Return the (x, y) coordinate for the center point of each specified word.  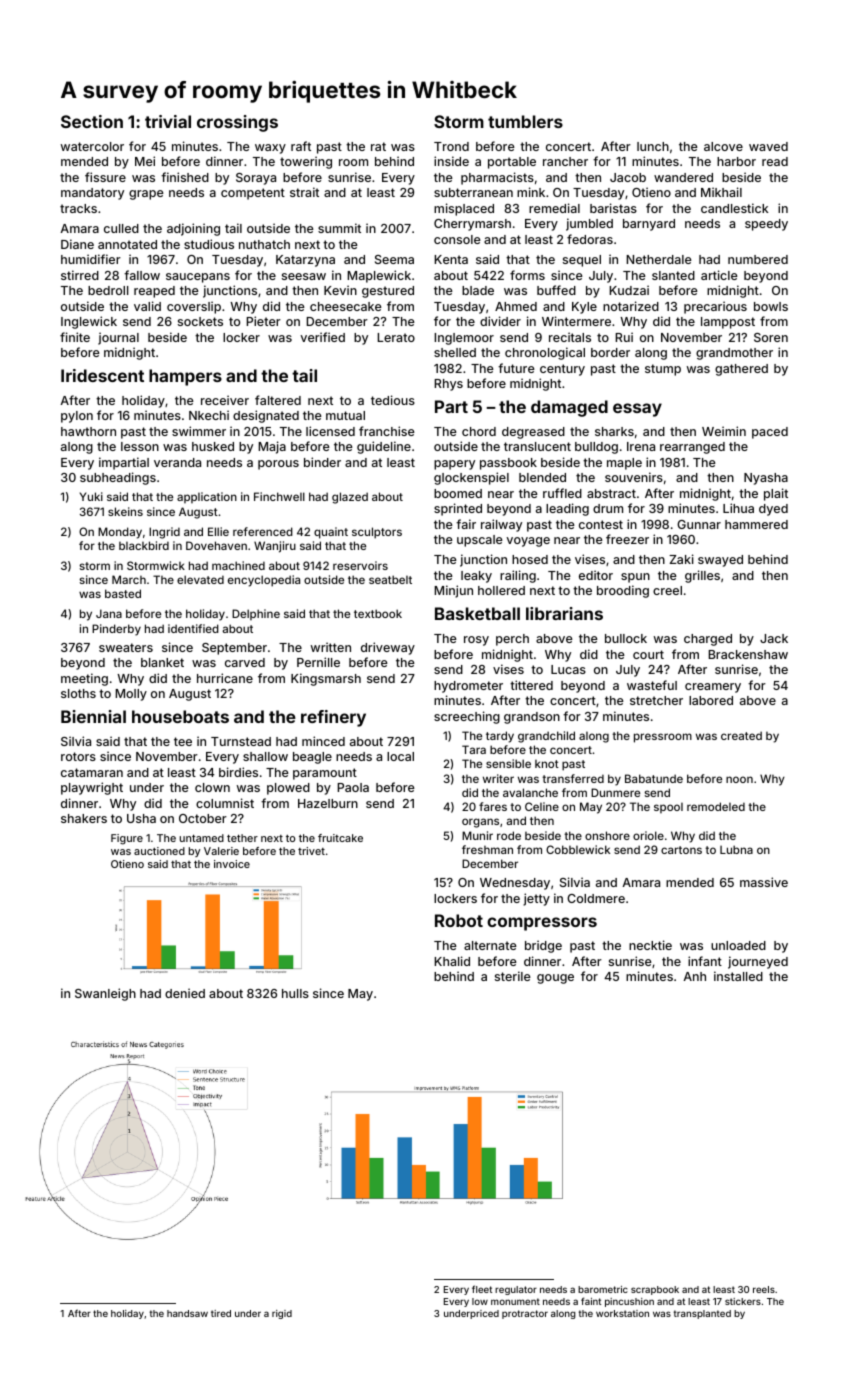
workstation (622, 1313)
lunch (653, 146)
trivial (168, 121)
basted (123, 593)
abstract (611, 493)
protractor (525, 1314)
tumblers (525, 121)
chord (479, 431)
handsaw (187, 1313)
